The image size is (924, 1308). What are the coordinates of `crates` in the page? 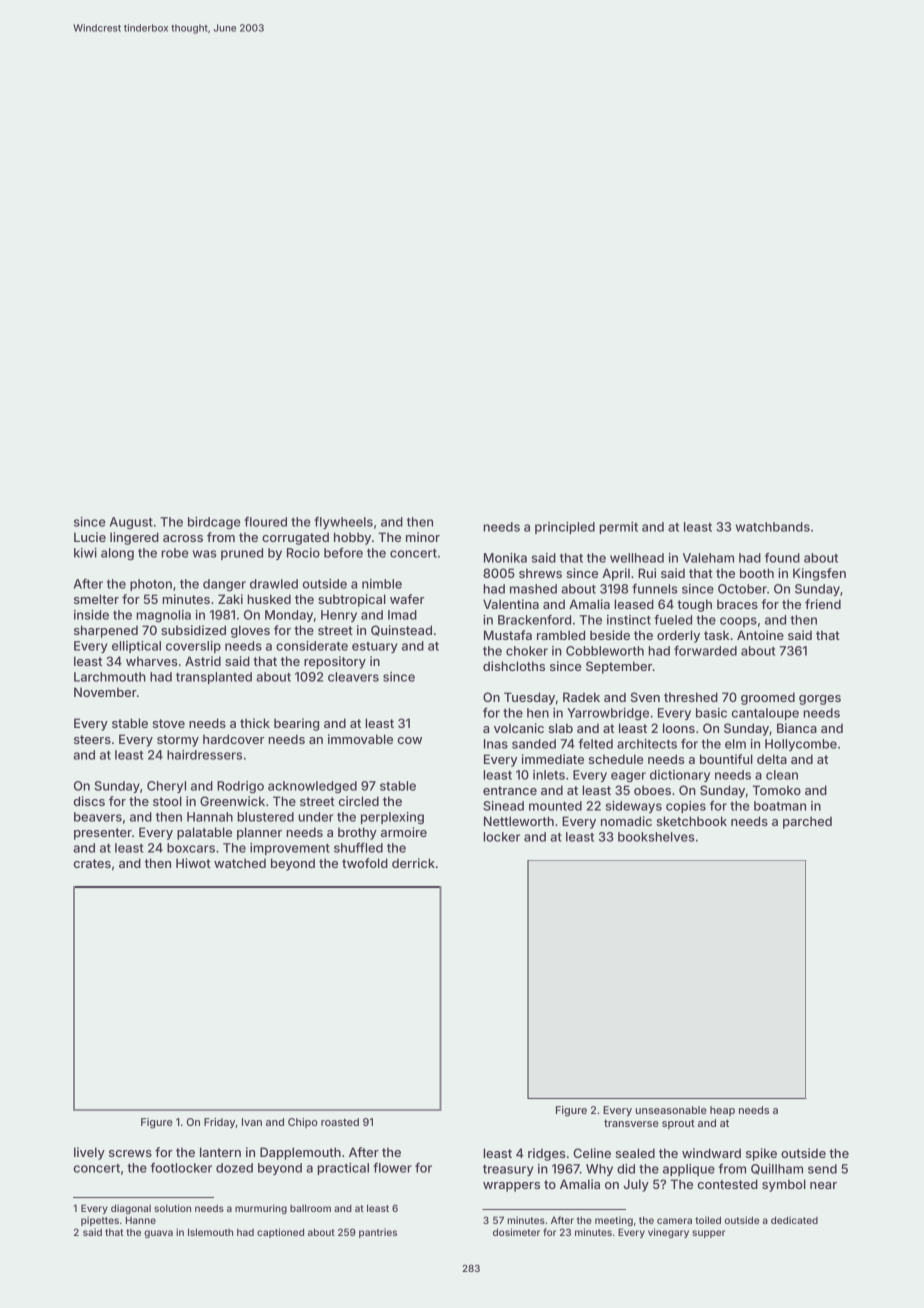 It's located at (92, 863).
